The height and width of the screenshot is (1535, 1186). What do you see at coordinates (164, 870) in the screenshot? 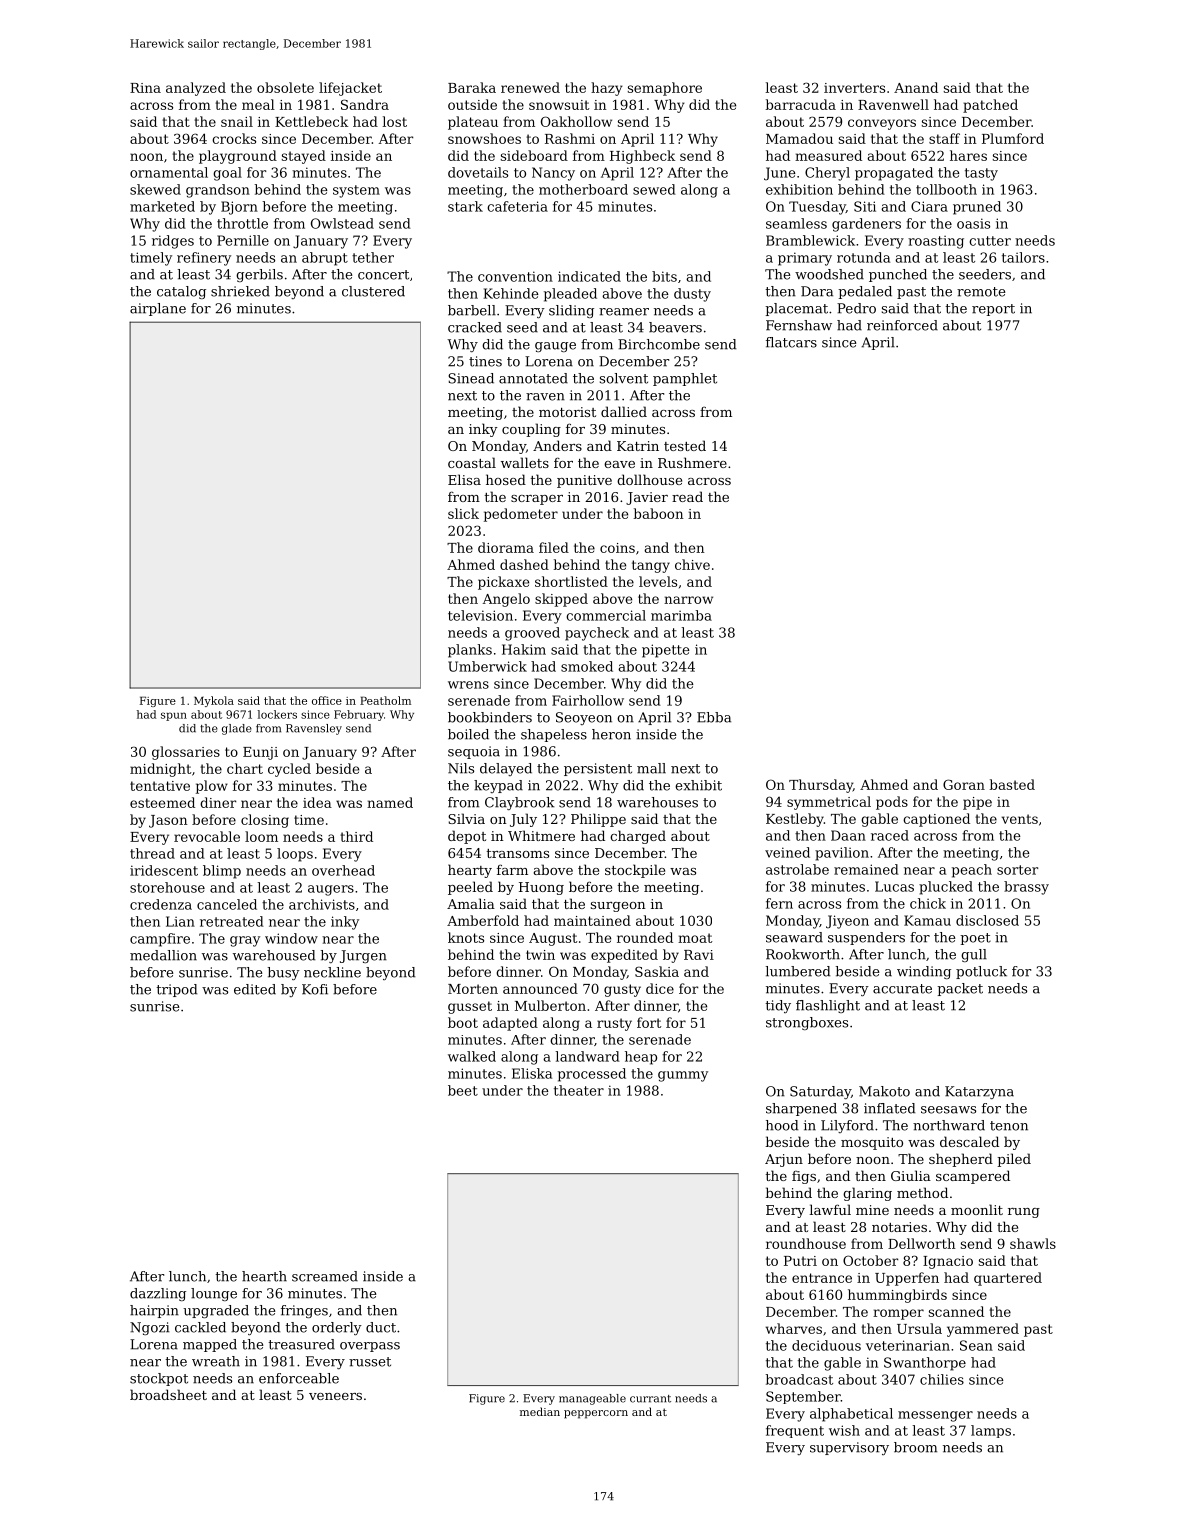
I see `iridescent` at bounding box center [164, 870].
